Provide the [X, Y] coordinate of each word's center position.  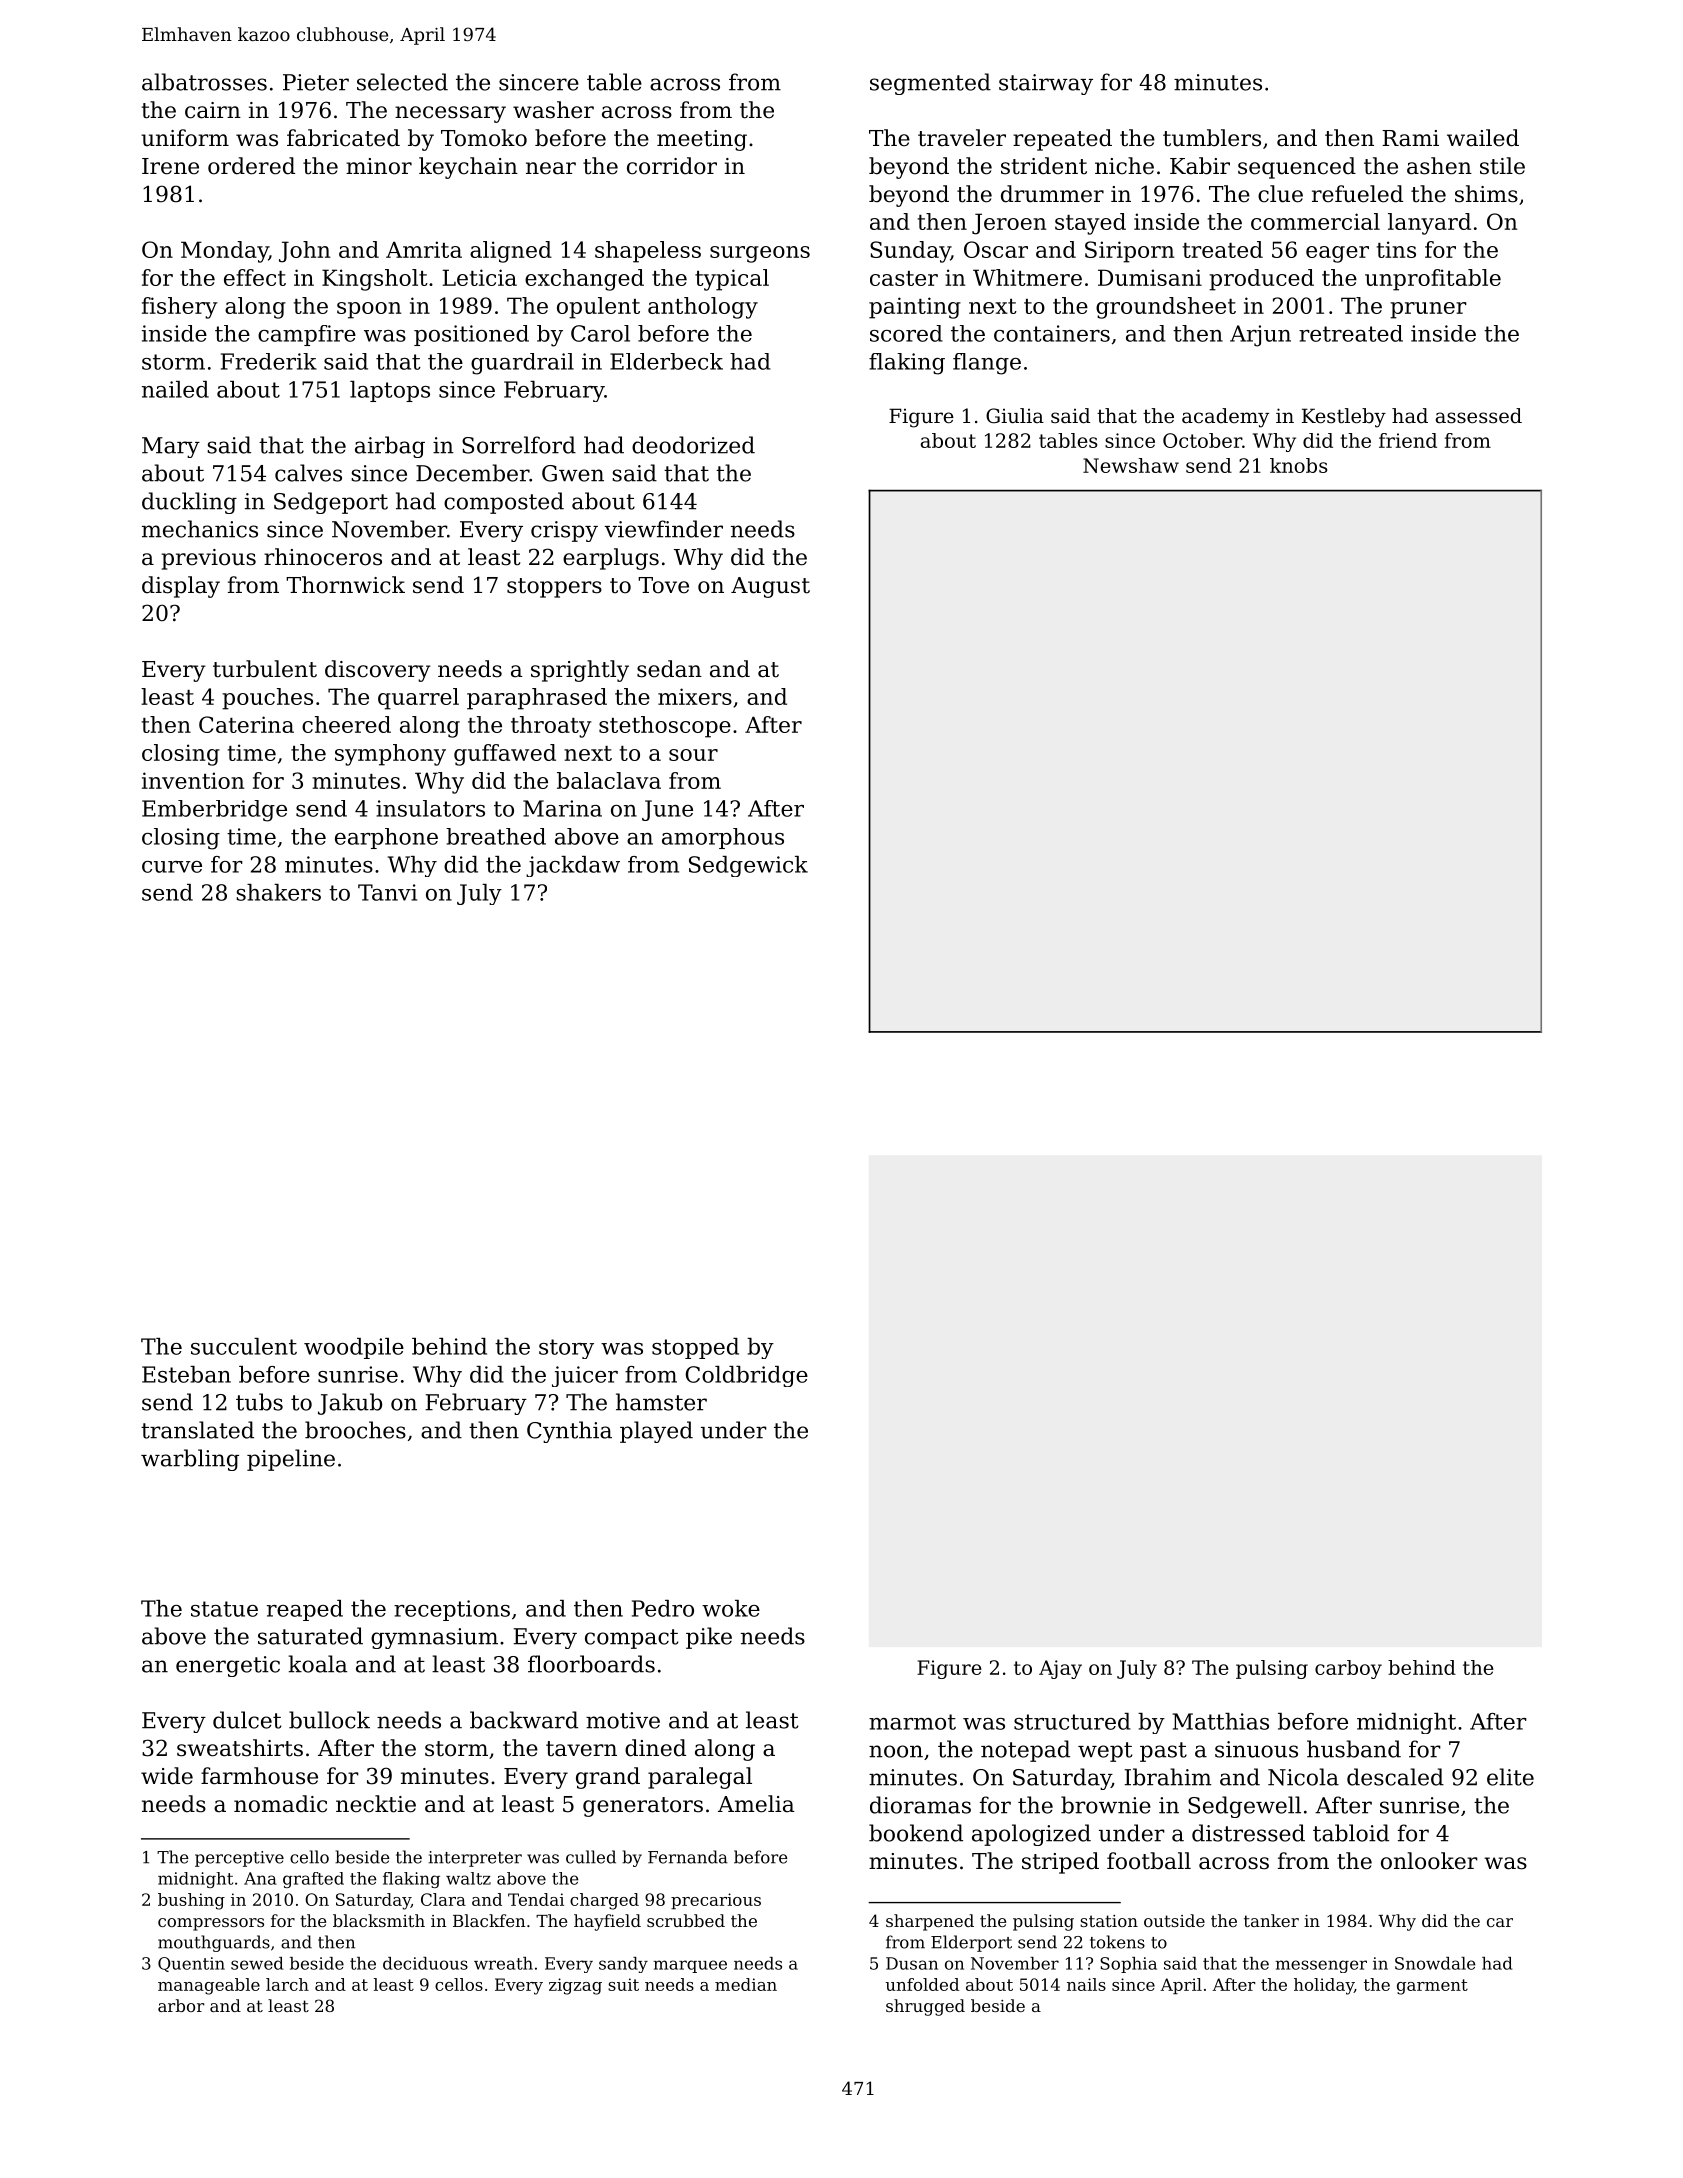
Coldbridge [747, 1376]
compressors [211, 1924]
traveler [962, 138]
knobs [1298, 465]
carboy [1348, 1669]
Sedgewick [748, 866]
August [770, 587]
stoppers [554, 588]
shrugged [925, 2007]
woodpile [354, 1348]
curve [172, 867]
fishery [179, 308]
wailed [1483, 138]
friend [1408, 440]
